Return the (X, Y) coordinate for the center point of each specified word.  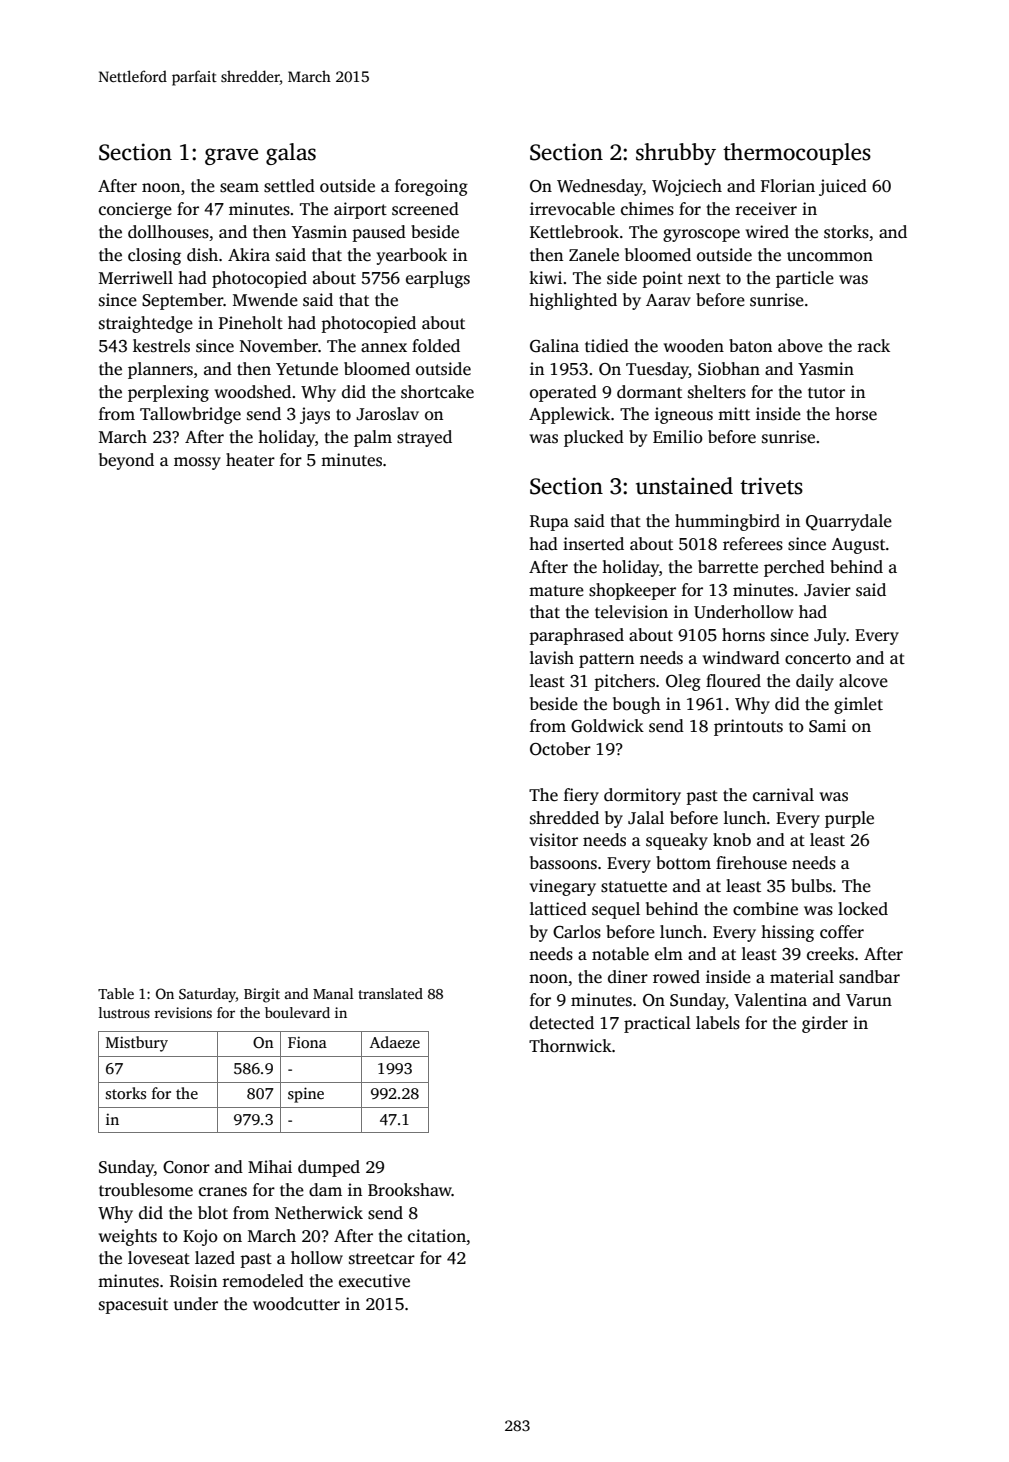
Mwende (265, 300)
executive (374, 1281)
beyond (126, 461)
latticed (558, 909)
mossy (197, 463)
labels (718, 1023)
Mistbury (137, 1044)
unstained (684, 486)
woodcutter (296, 1304)
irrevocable (572, 209)
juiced (843, 187)
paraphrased (576, 636)
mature (556, 591)
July (830, 636)
